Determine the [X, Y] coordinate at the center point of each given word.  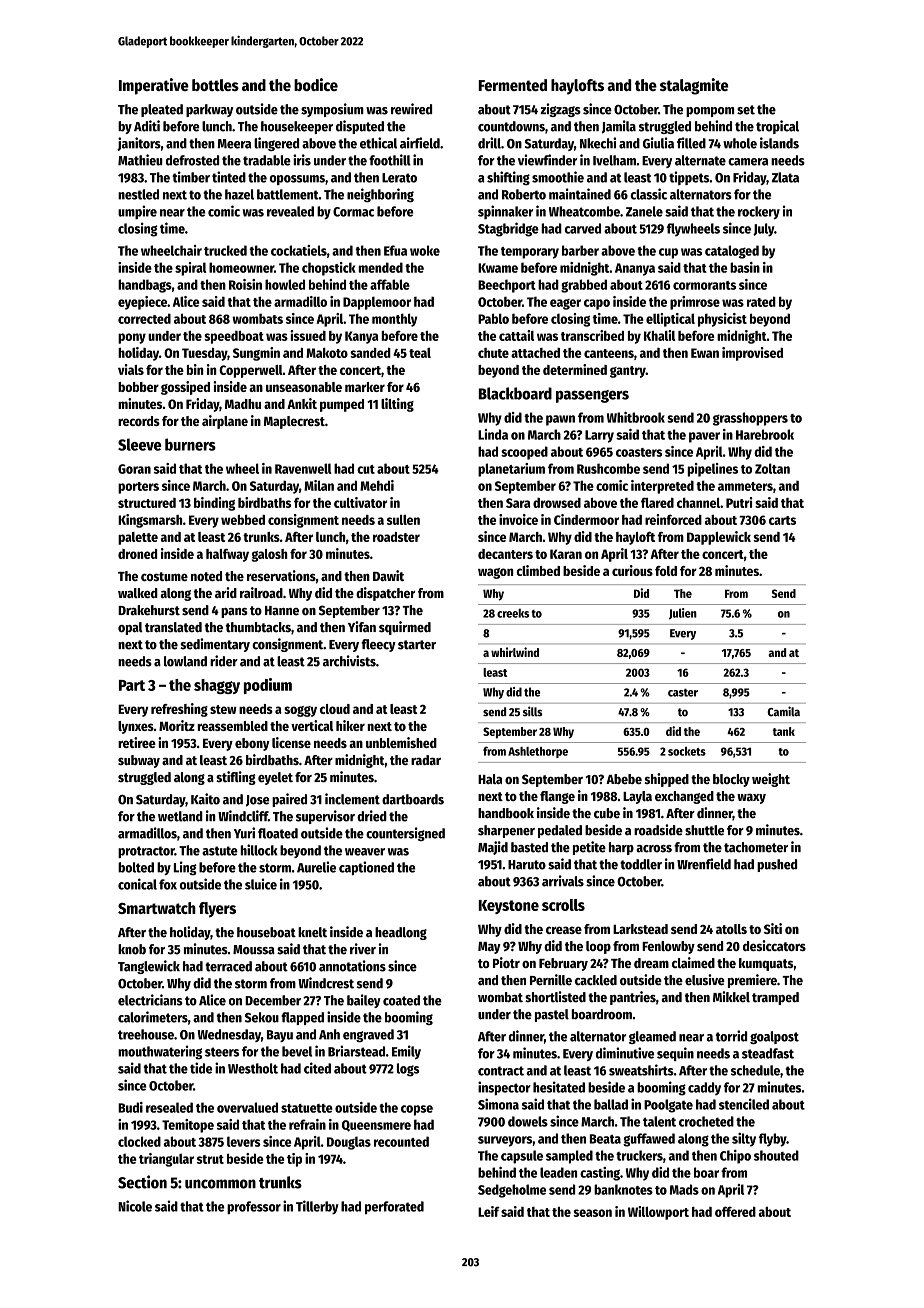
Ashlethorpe [538, 752]
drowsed [557, 503]
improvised [752, 354]
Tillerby [317, 1207]
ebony [252, 744]
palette [138, 538]
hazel [239, 194]
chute [493, 353]
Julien [683, 614]
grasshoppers [750, 419]
